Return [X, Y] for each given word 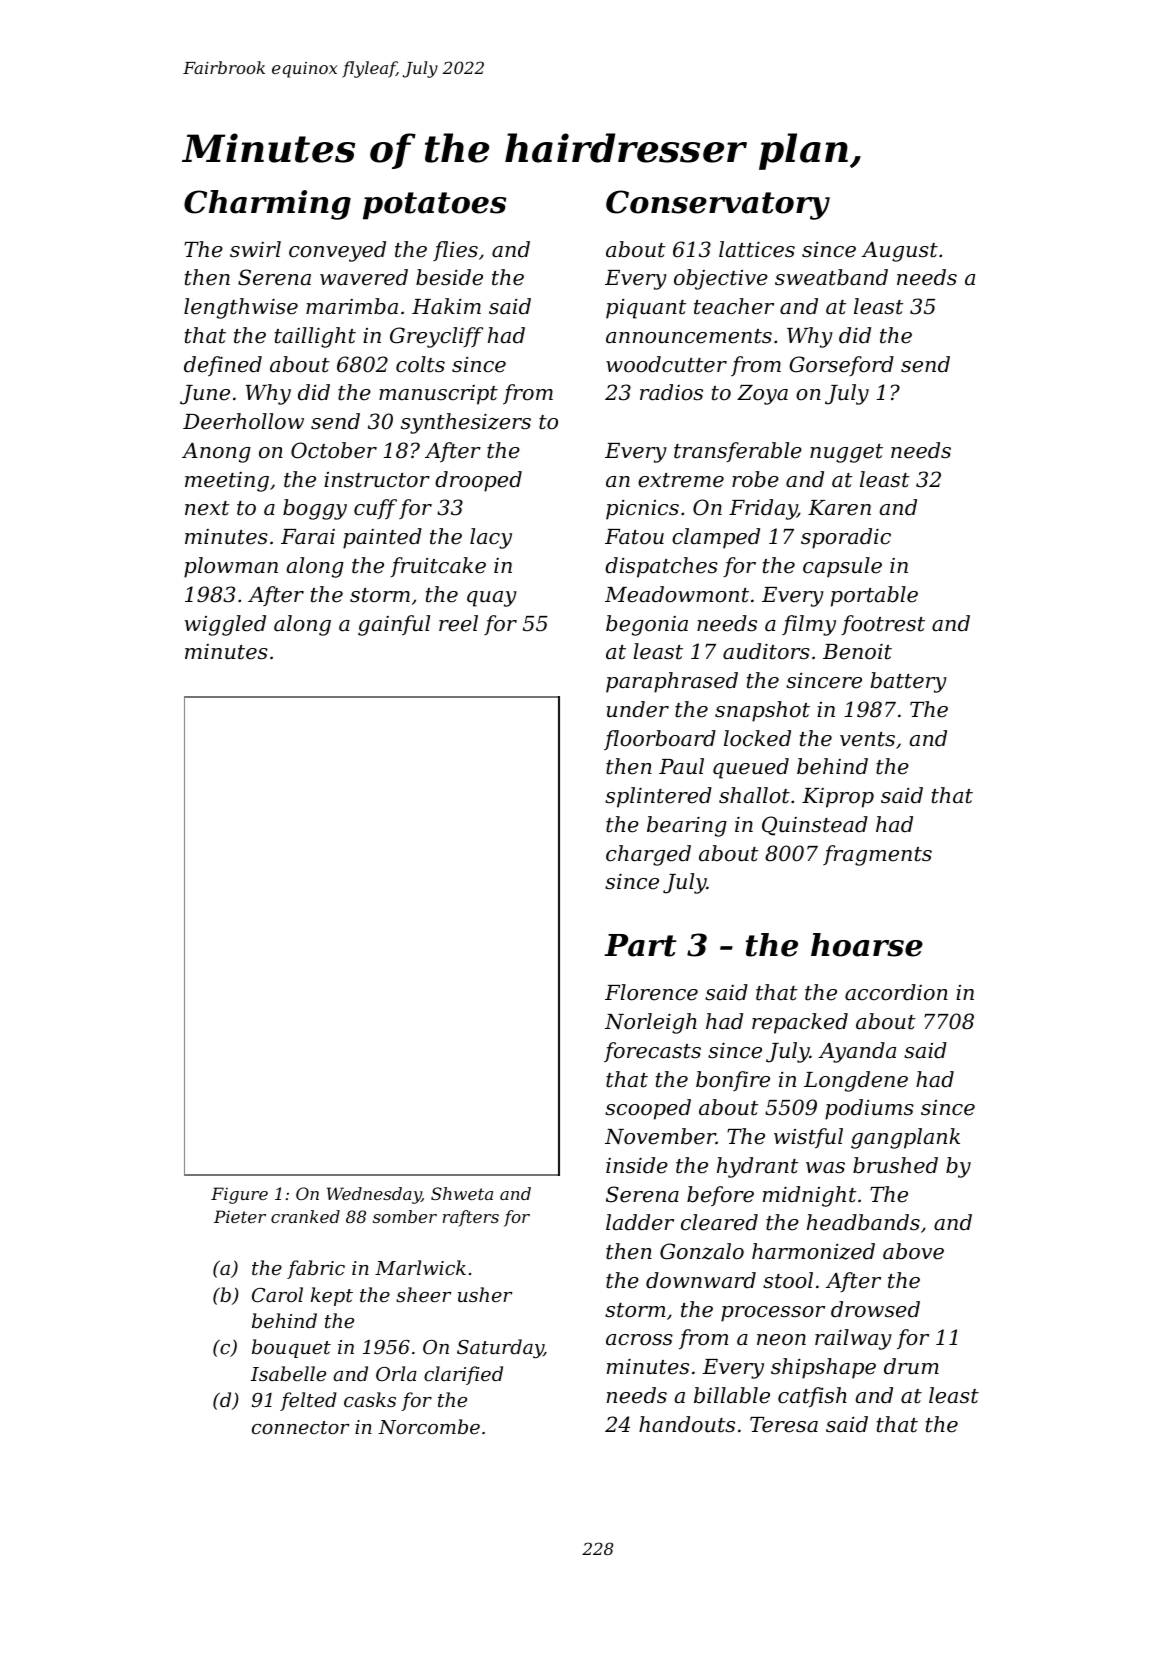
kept [332, 1296]
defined [223, 366]
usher [485, 1294]
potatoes [435, 206]
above [913, 1251]
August [900, 252]
